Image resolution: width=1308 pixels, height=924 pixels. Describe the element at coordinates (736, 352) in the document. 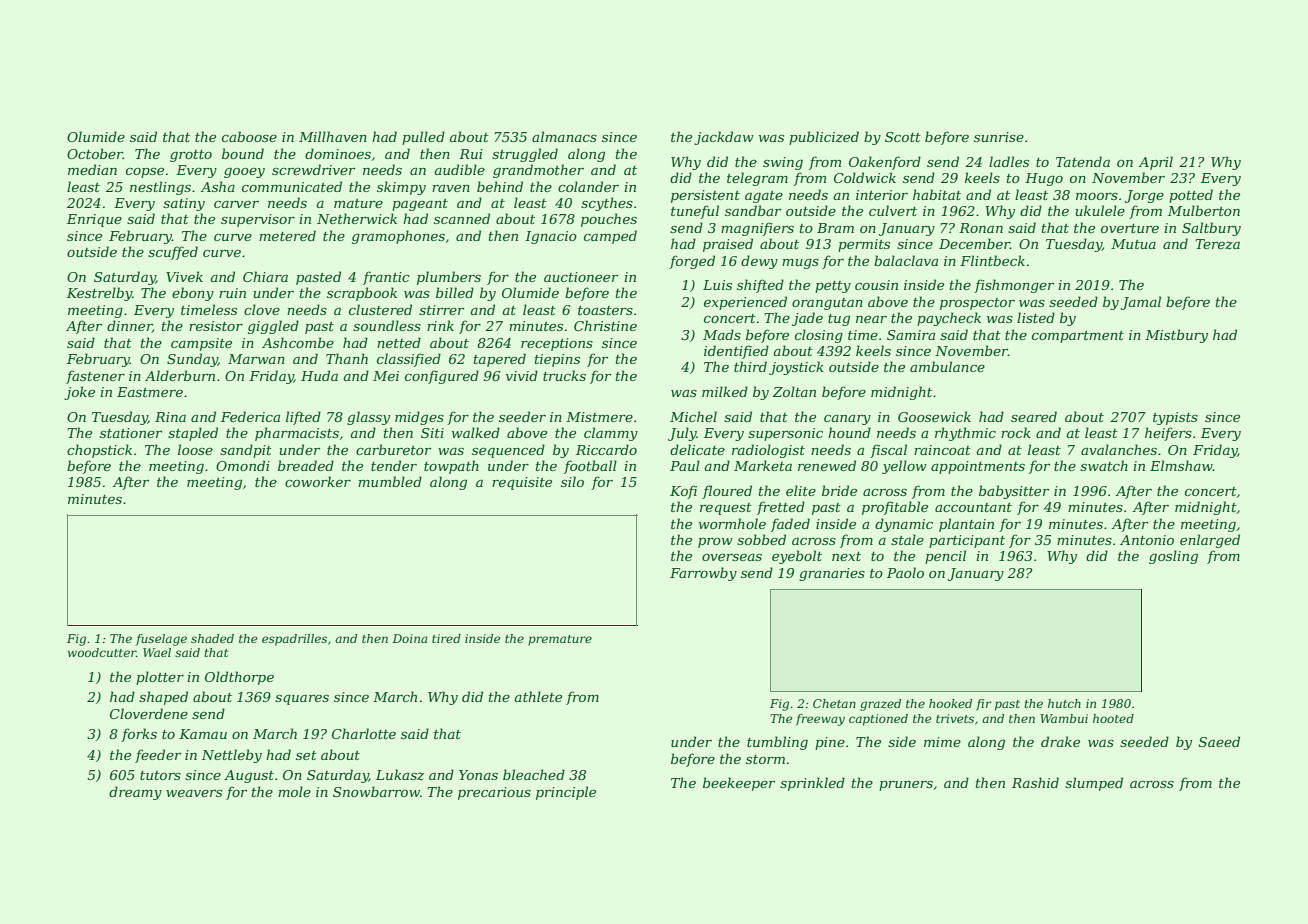

I see `identified` at that location.
